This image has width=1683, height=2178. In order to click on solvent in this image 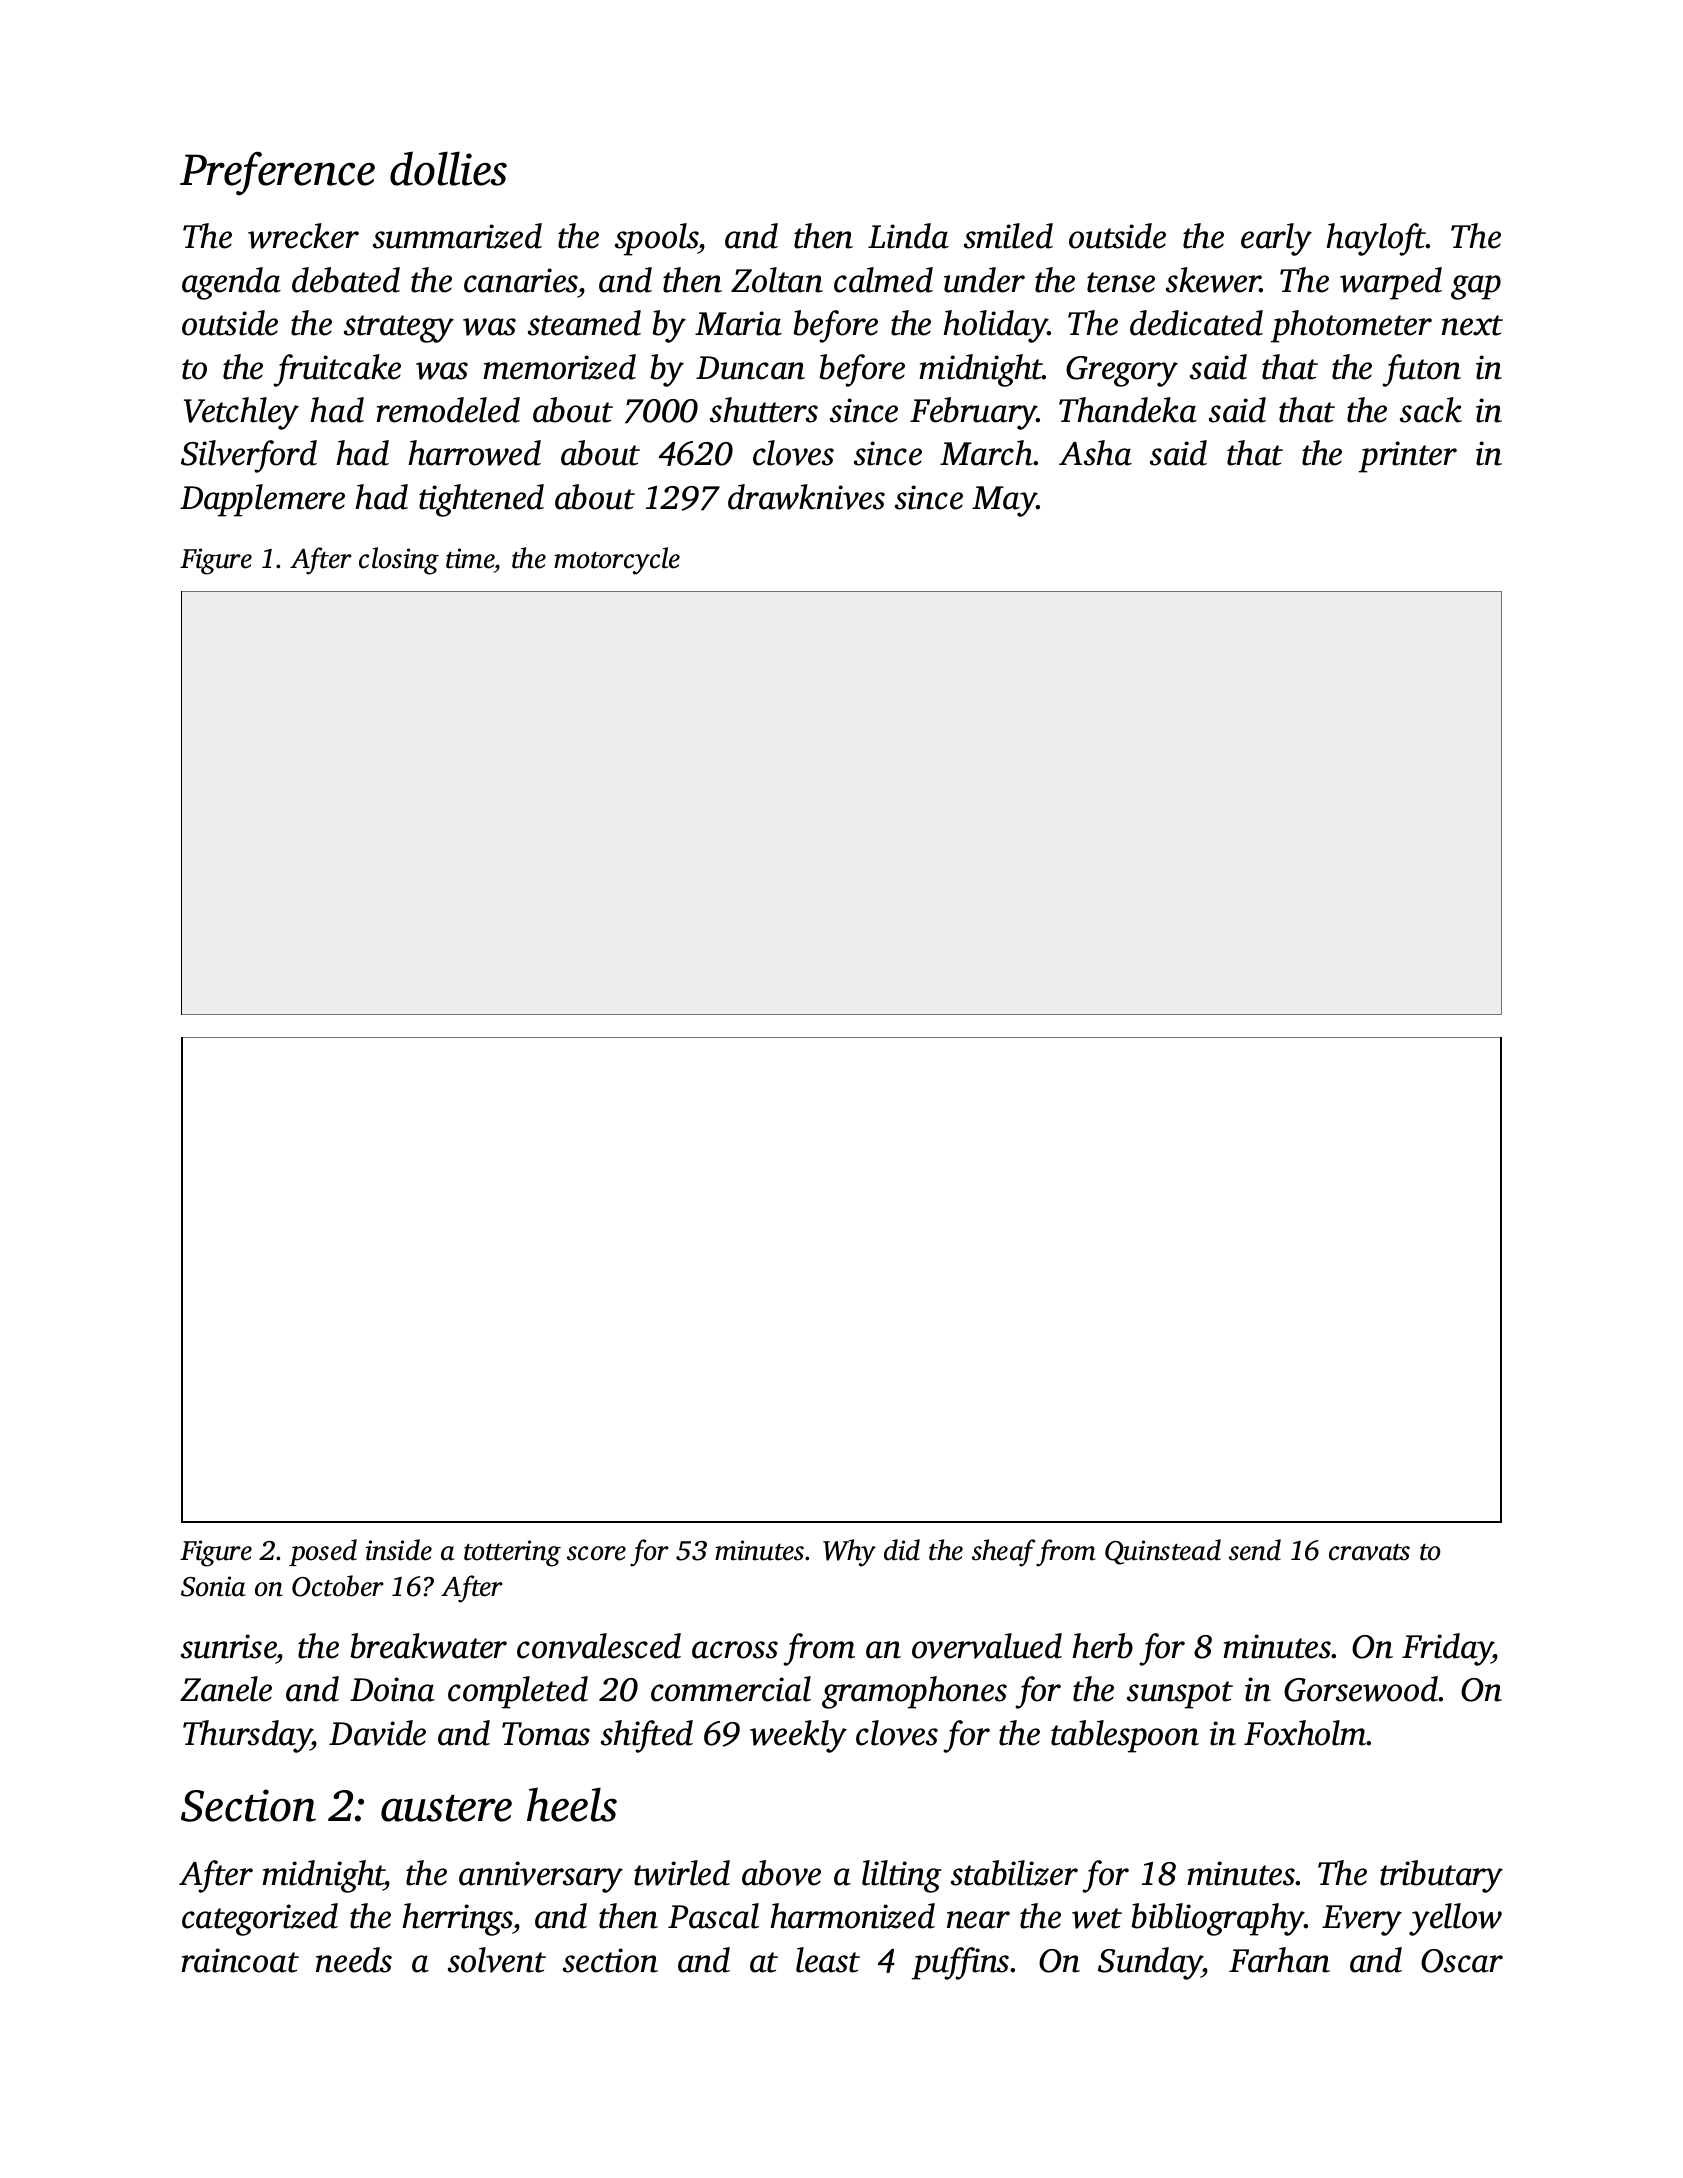, I will do `click(497, 1960)`.
